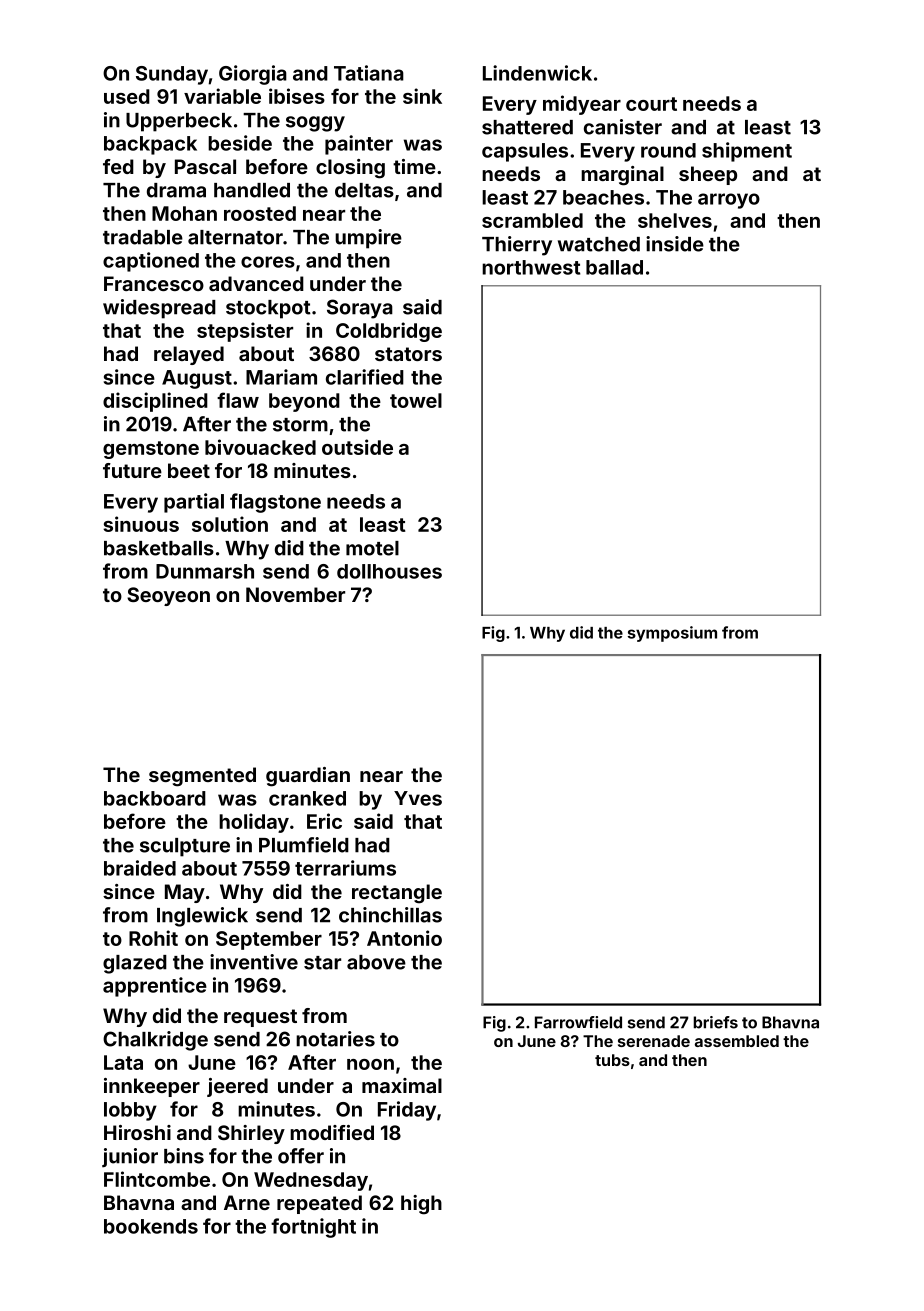  I want to click on sculpture, so click(185, 847).
